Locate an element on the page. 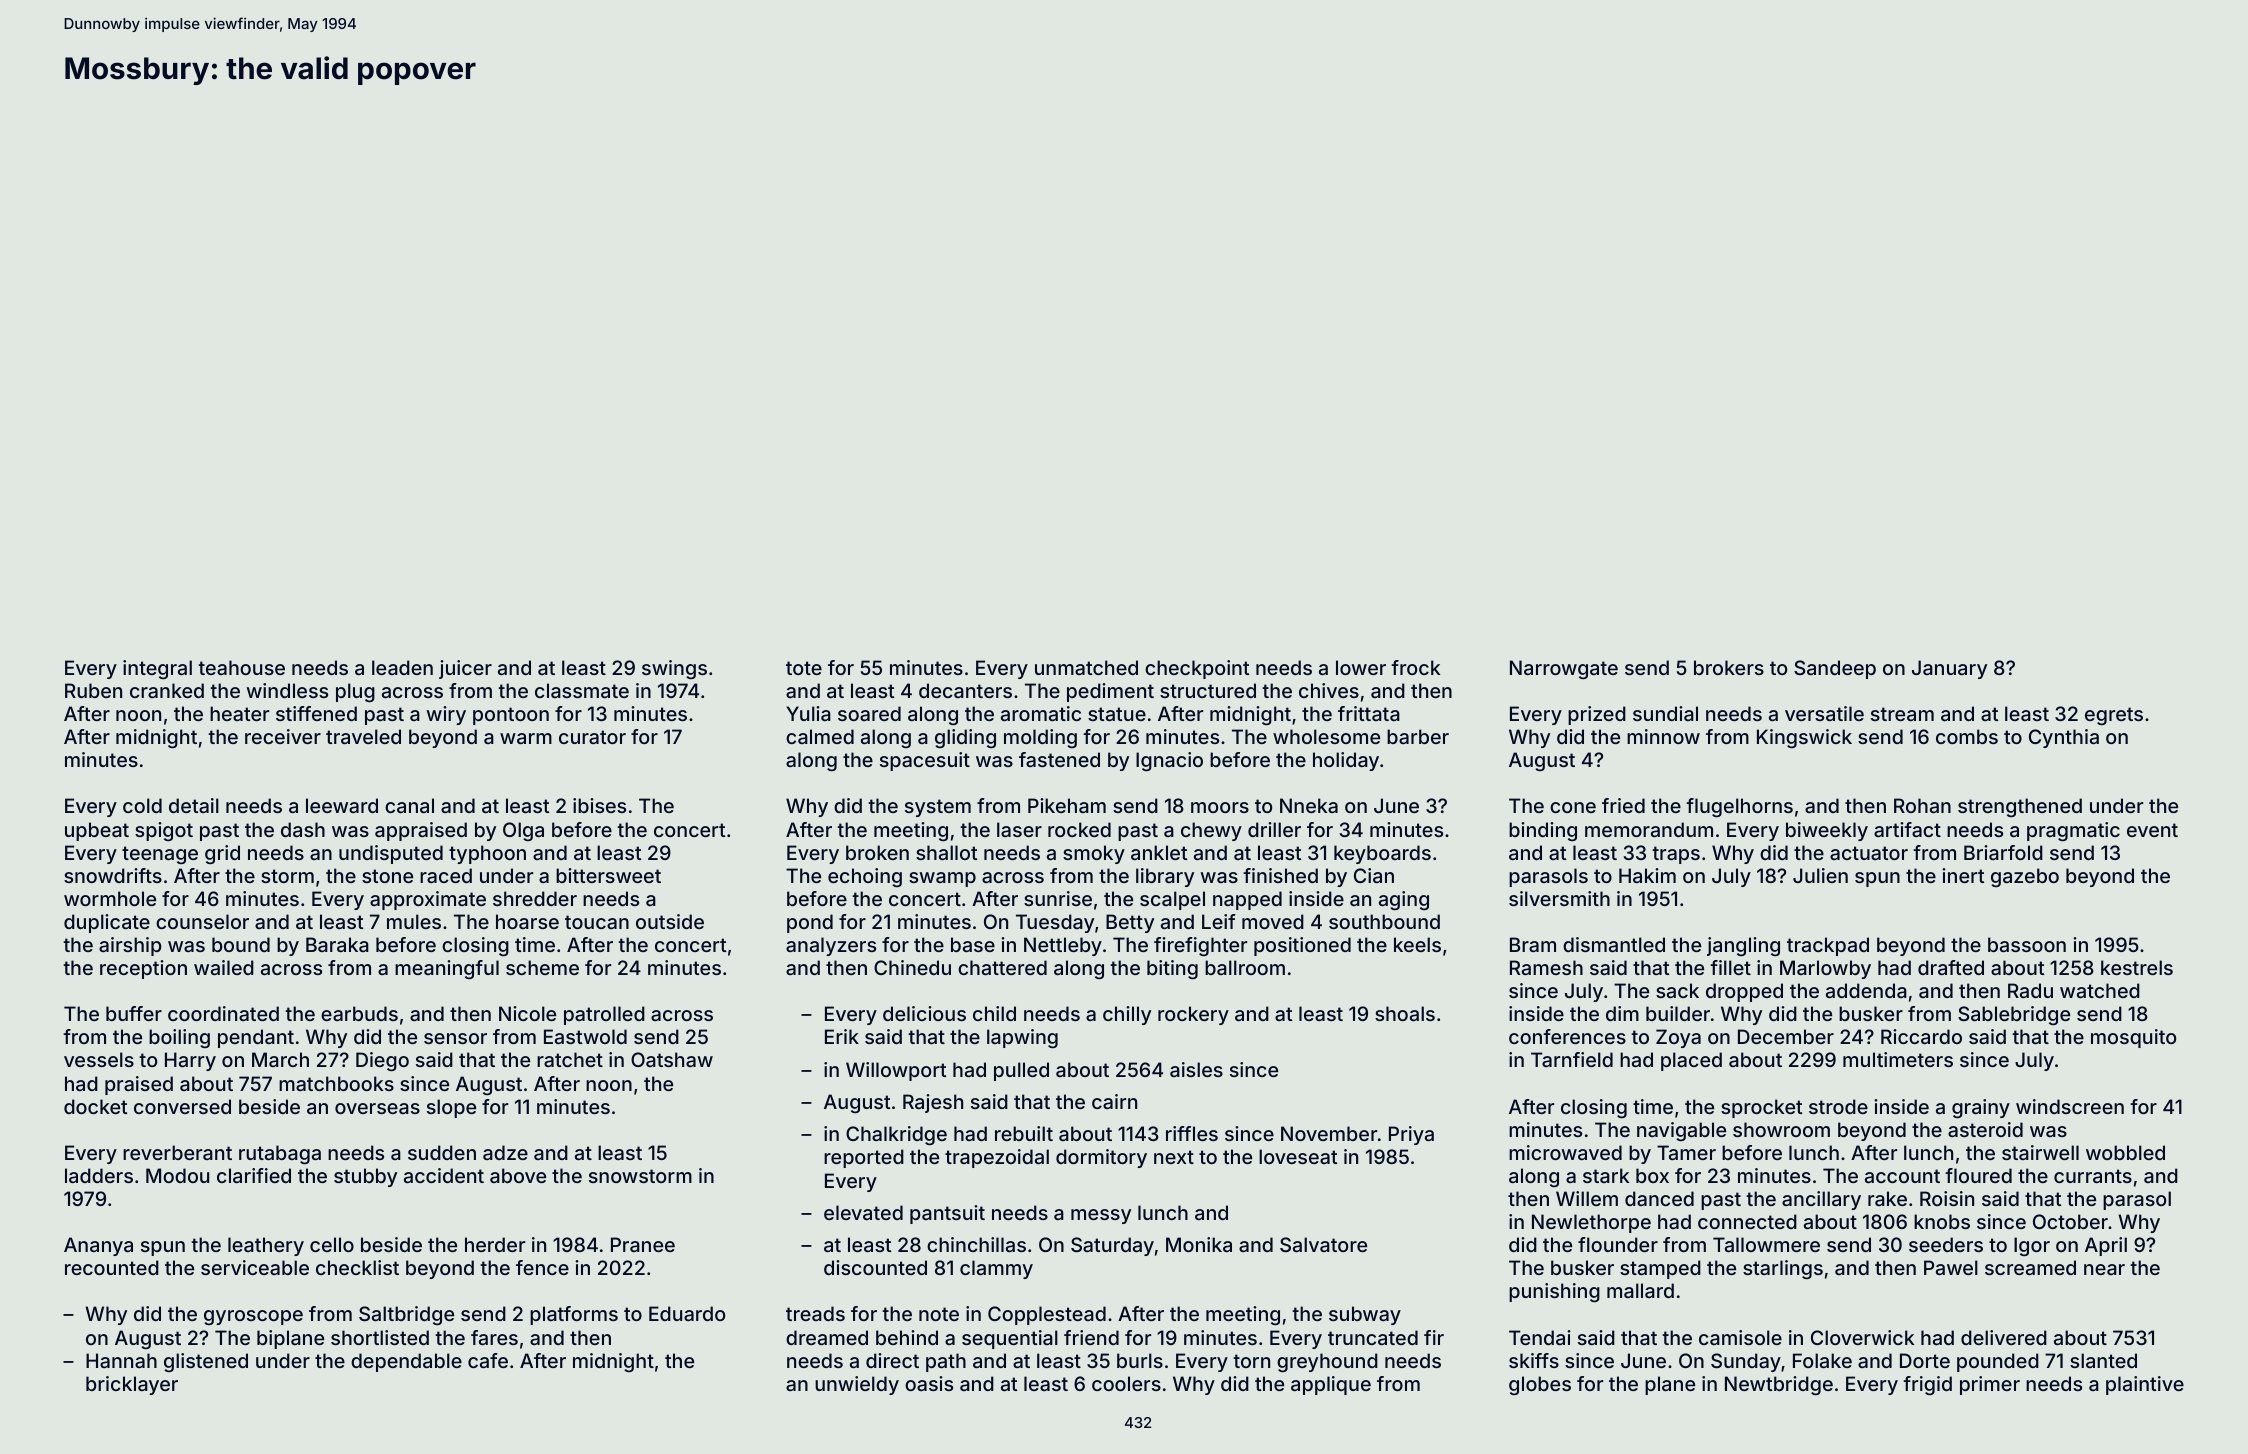 Image resolution: width=2248 pixels, height=1454 pixels. wobbled is located at coordinates (2125, 1152).
